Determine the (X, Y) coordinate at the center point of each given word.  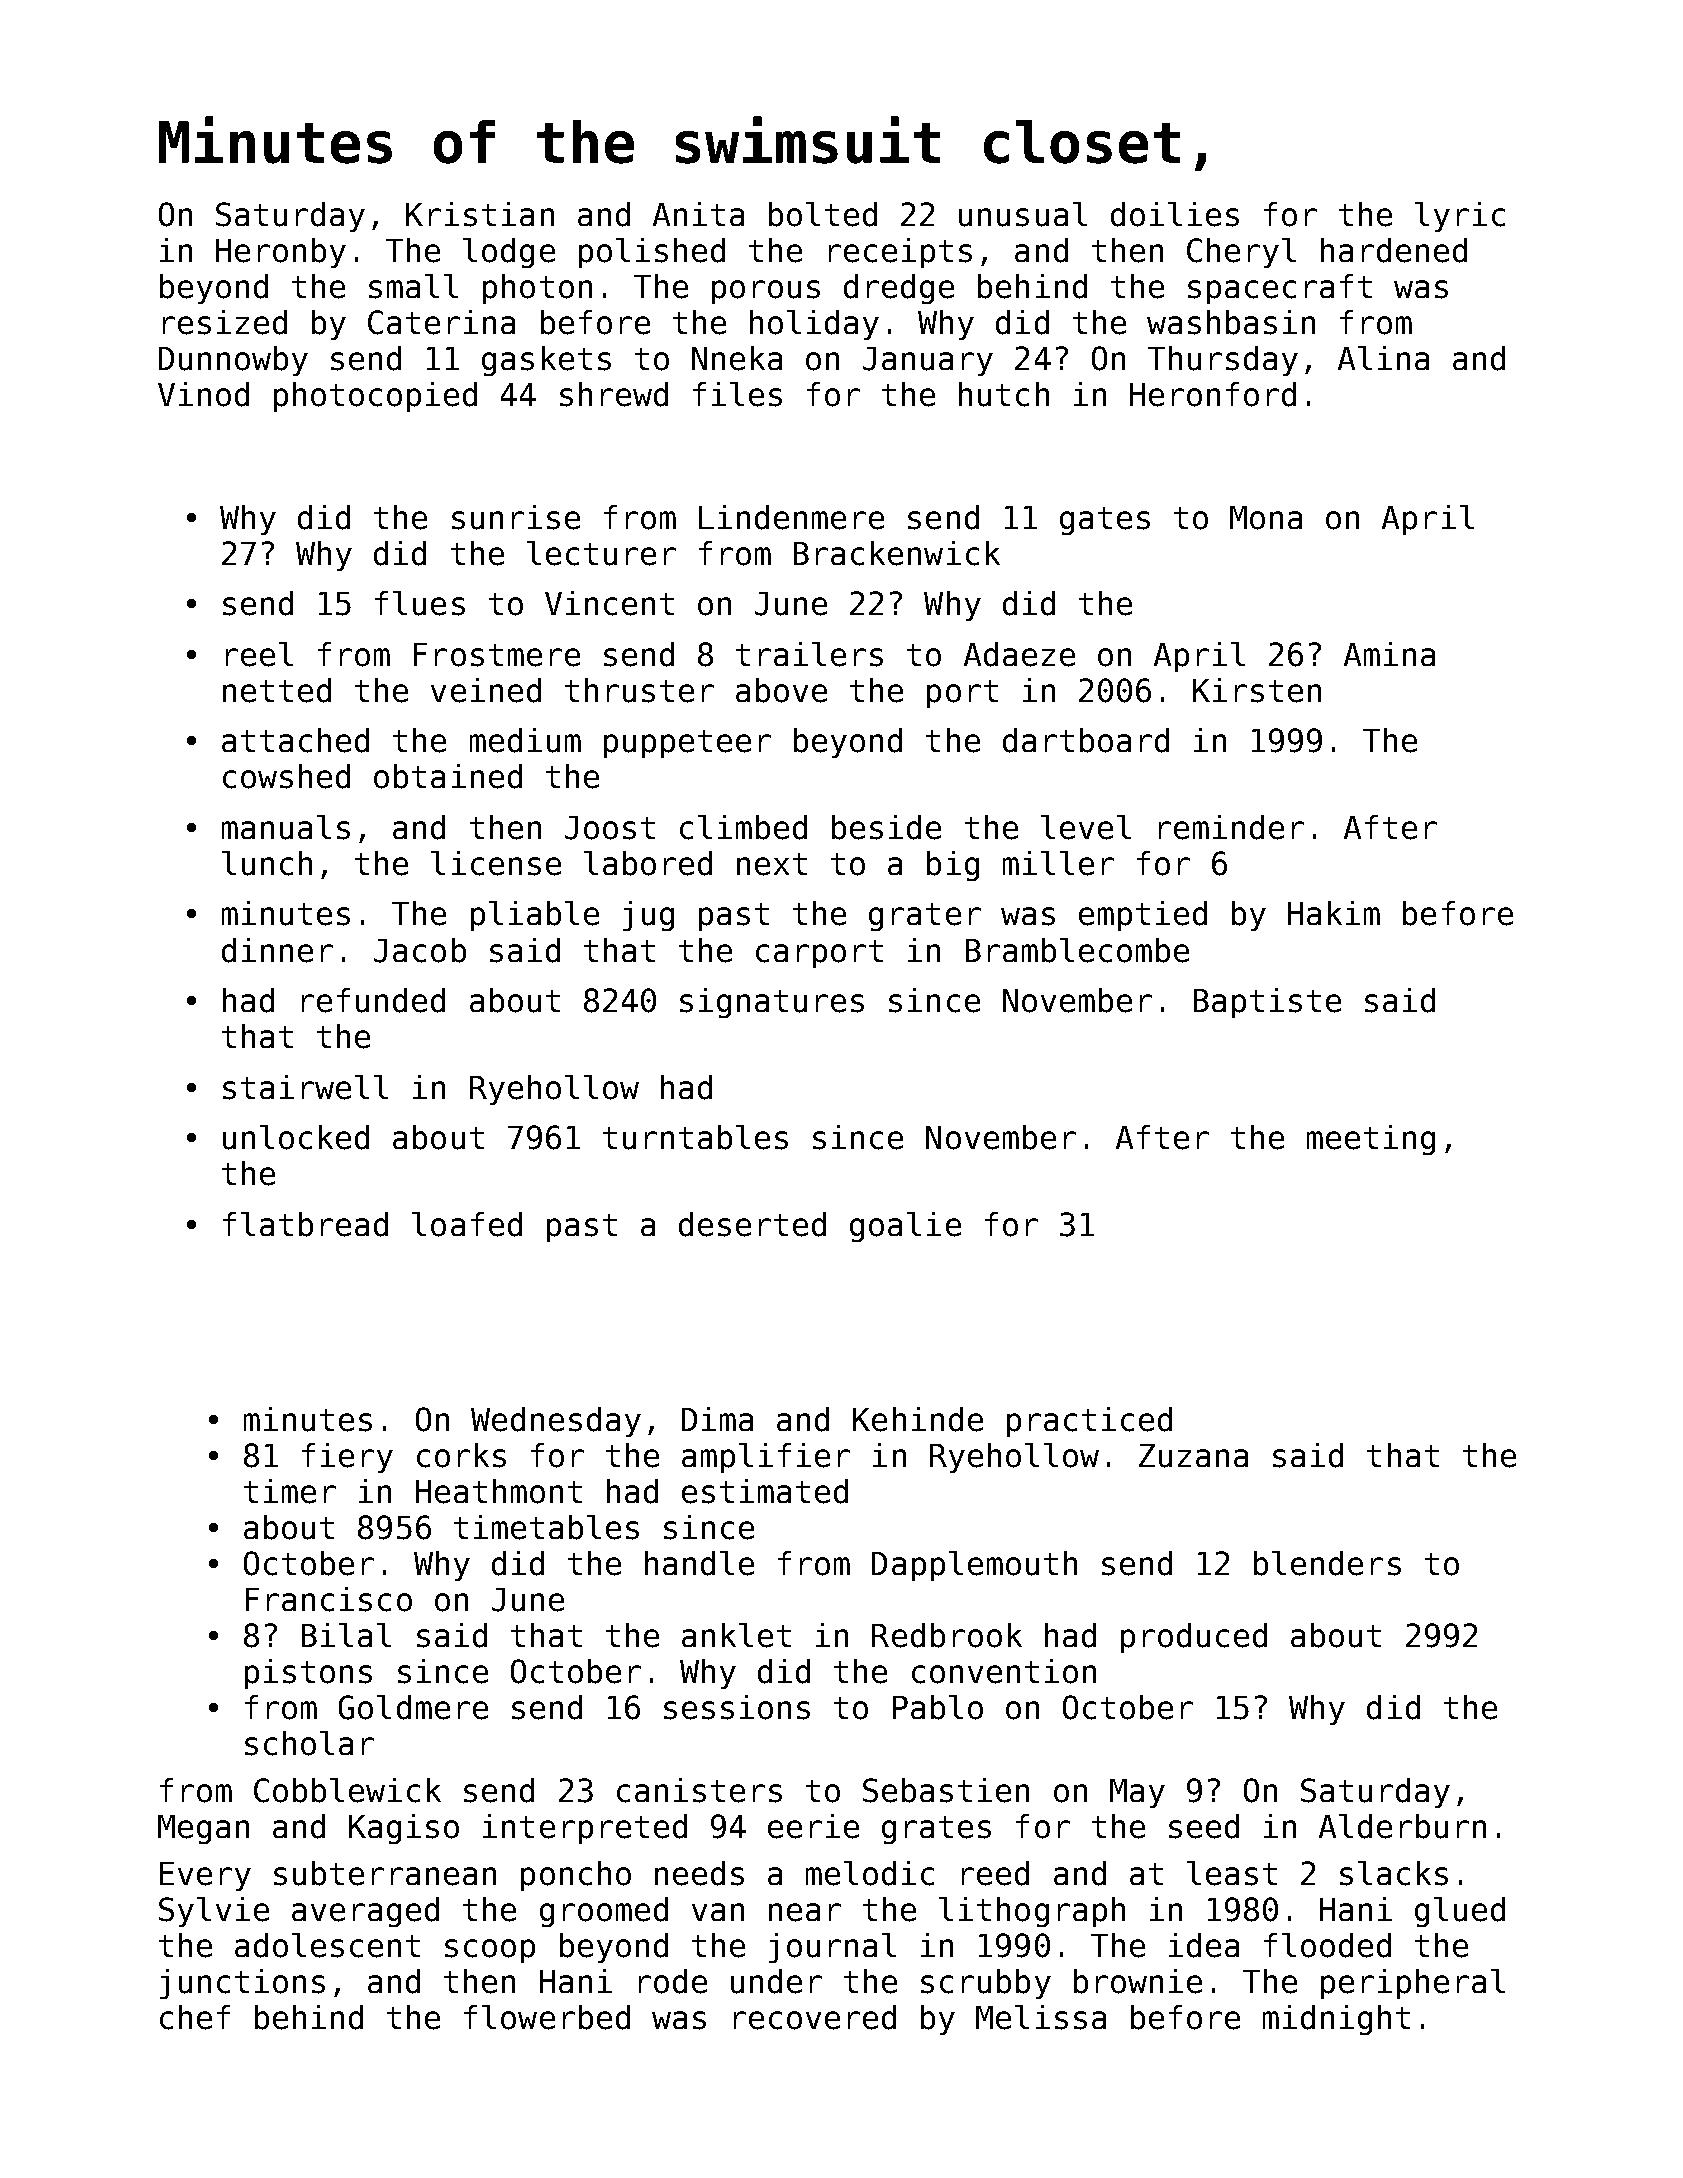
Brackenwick (897, 553)
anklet (736, 1635)
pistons (308, 1674)
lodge (509, 253)
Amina (1389, 654)
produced (1194, 1638)
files (737, 394)
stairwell (305, 1087)
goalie (905, 1227)
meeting (1371, 1140)
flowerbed (547, 2017)
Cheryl (1241, 253)
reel (259, 654)
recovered (815, 2017)
